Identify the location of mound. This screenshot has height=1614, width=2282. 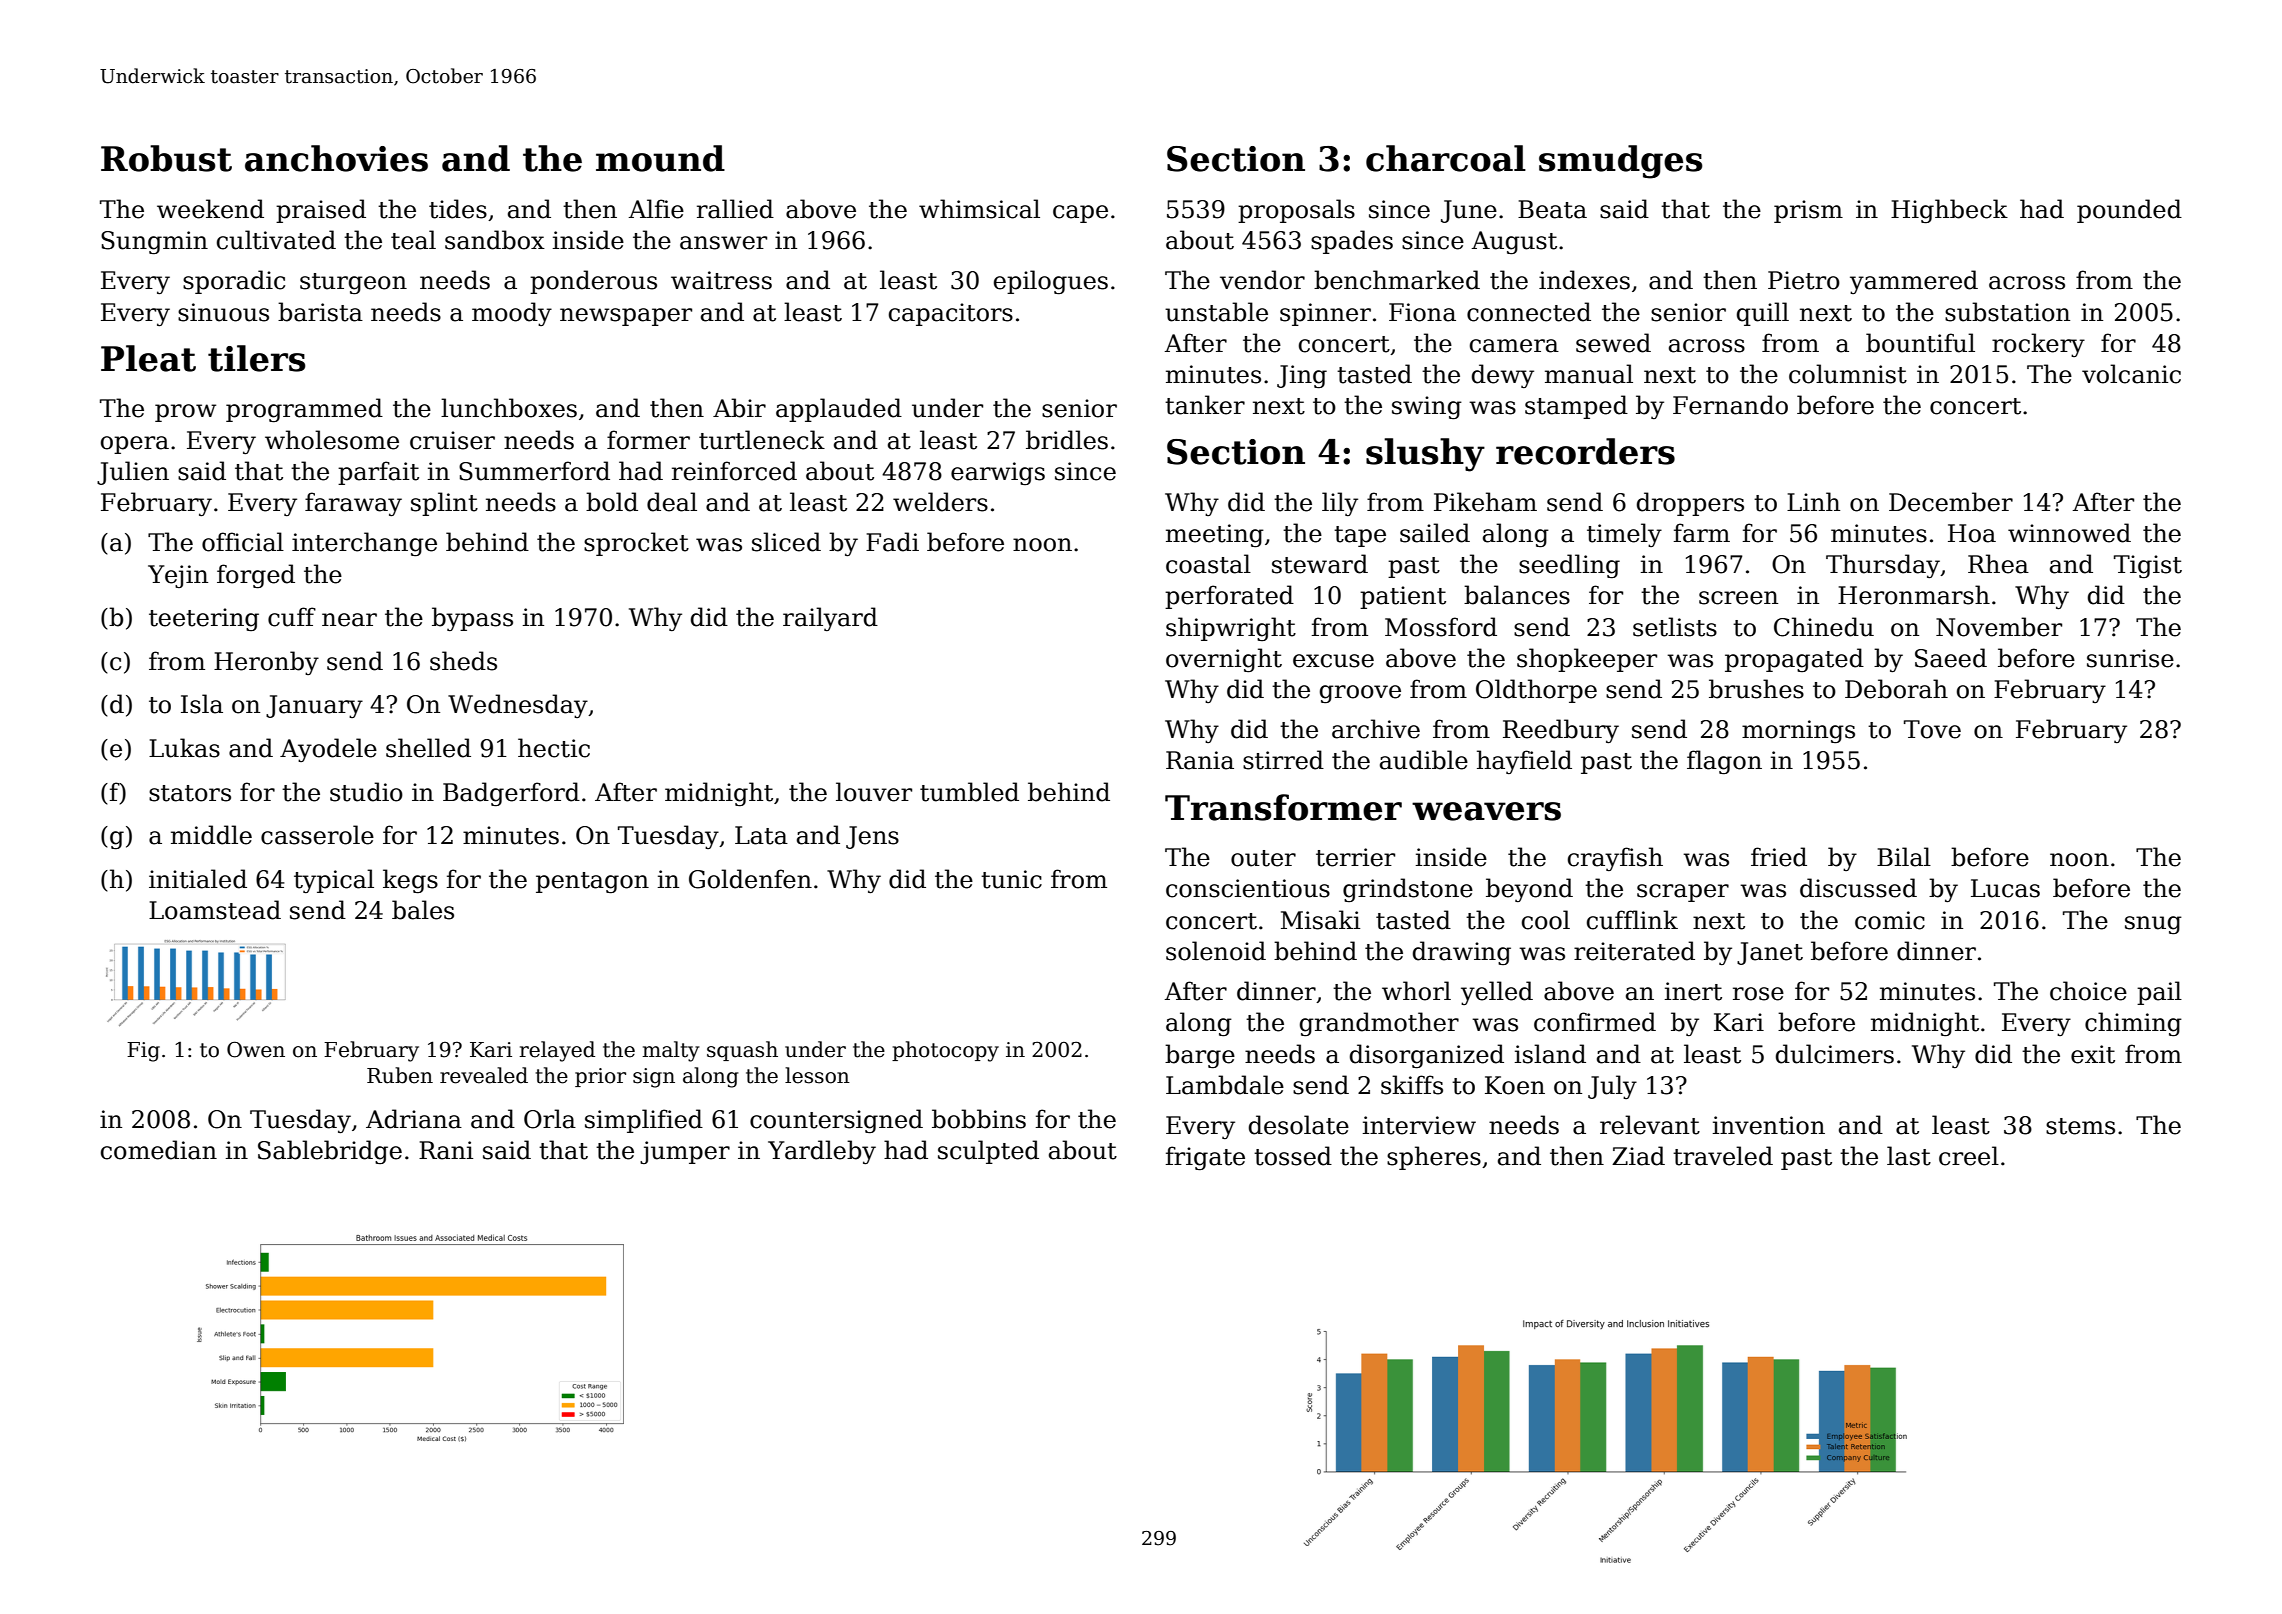
(660, 158).
